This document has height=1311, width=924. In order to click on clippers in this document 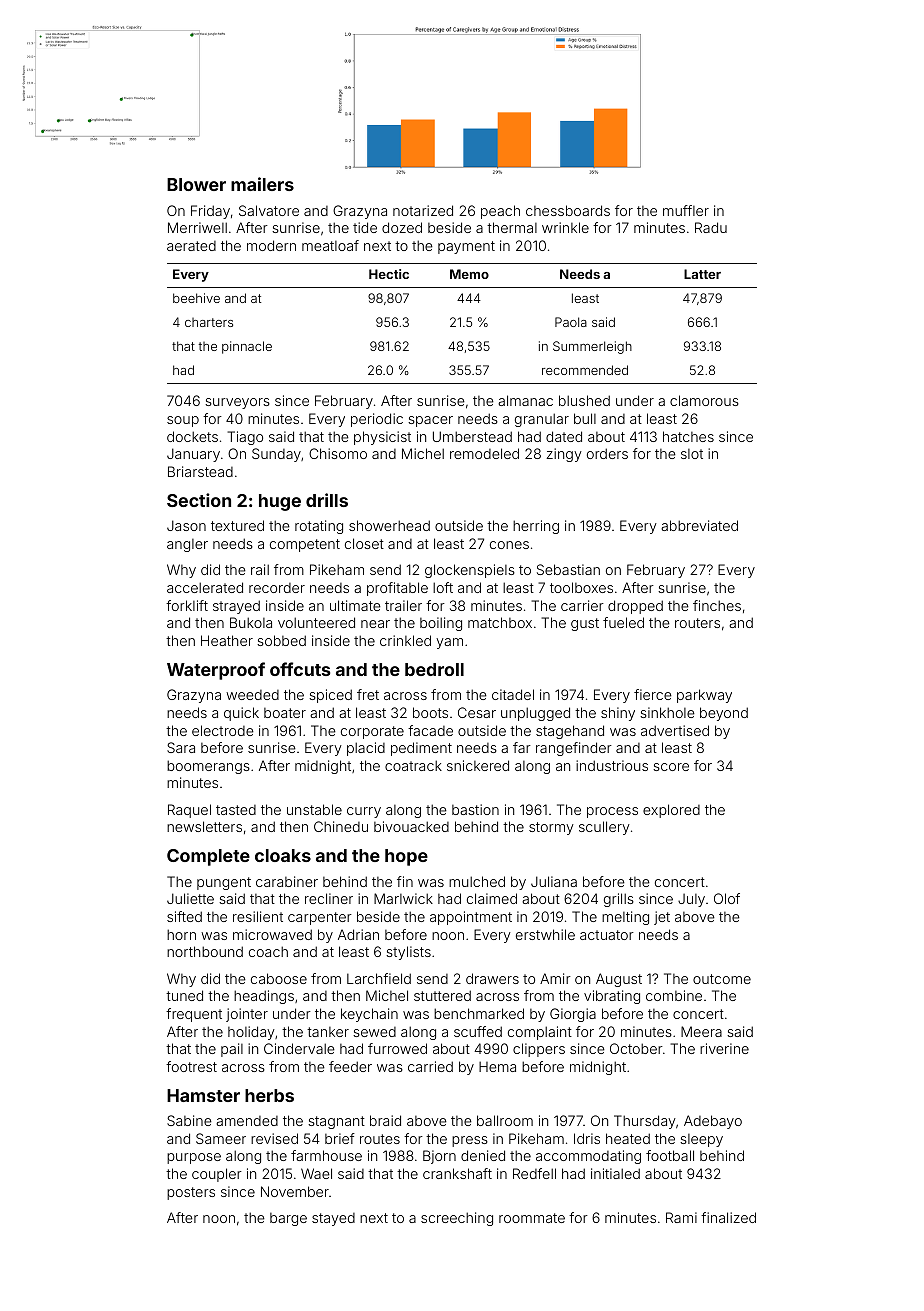, I will do `click(539, 1050)`.
